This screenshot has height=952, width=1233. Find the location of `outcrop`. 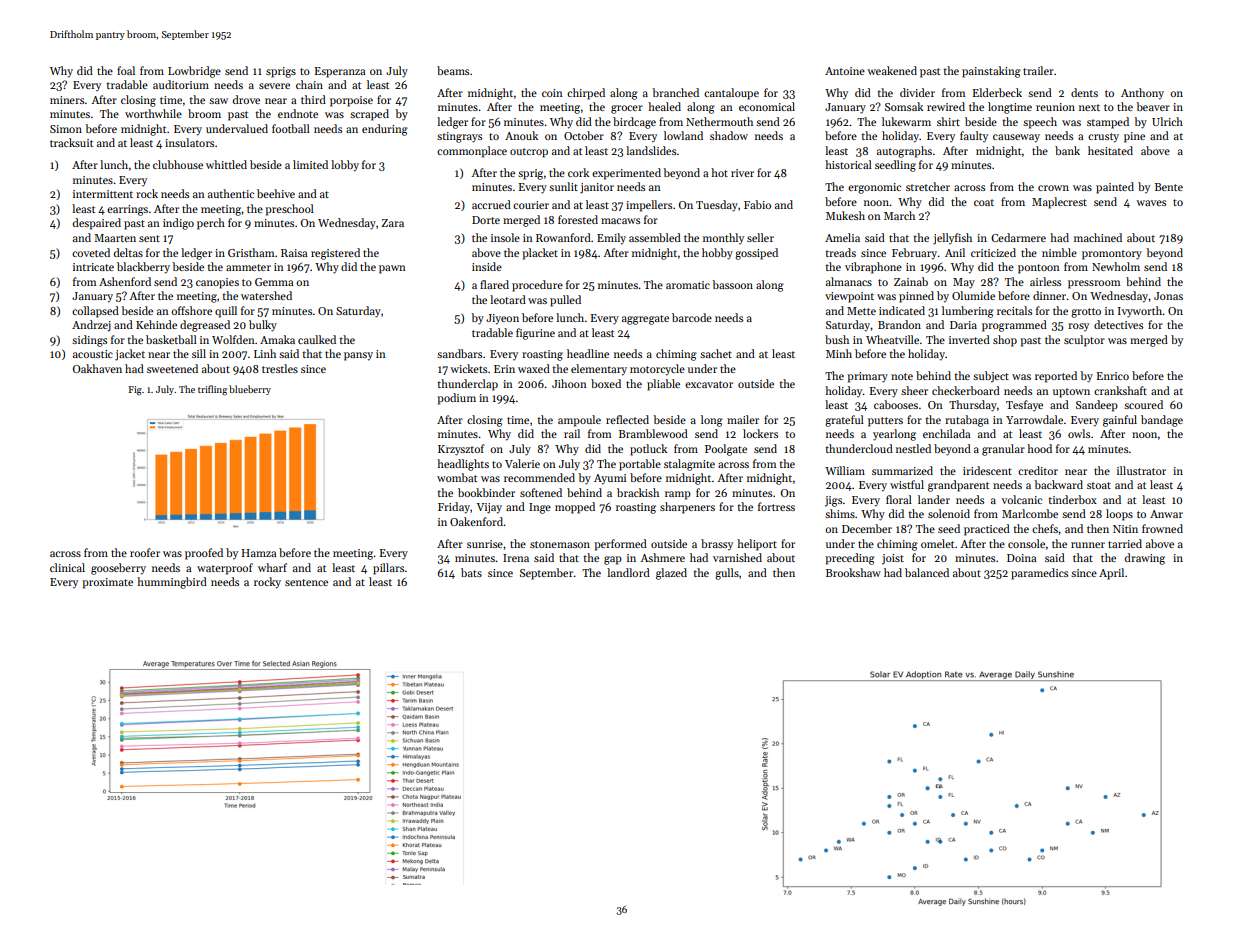

outcrop is located at coordinates (529, 153).
